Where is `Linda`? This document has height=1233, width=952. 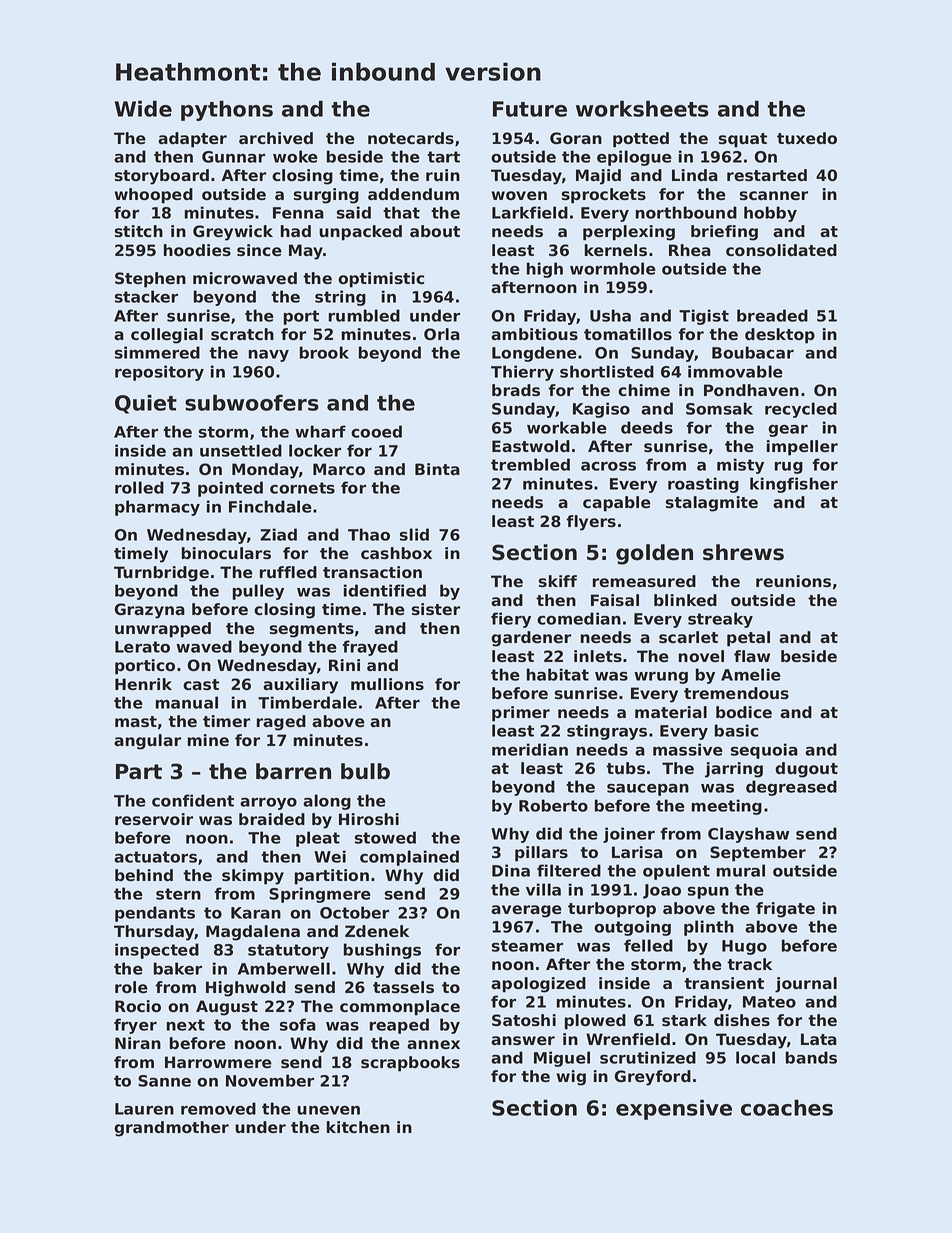 Linda is located at coordinates (695, 175).
